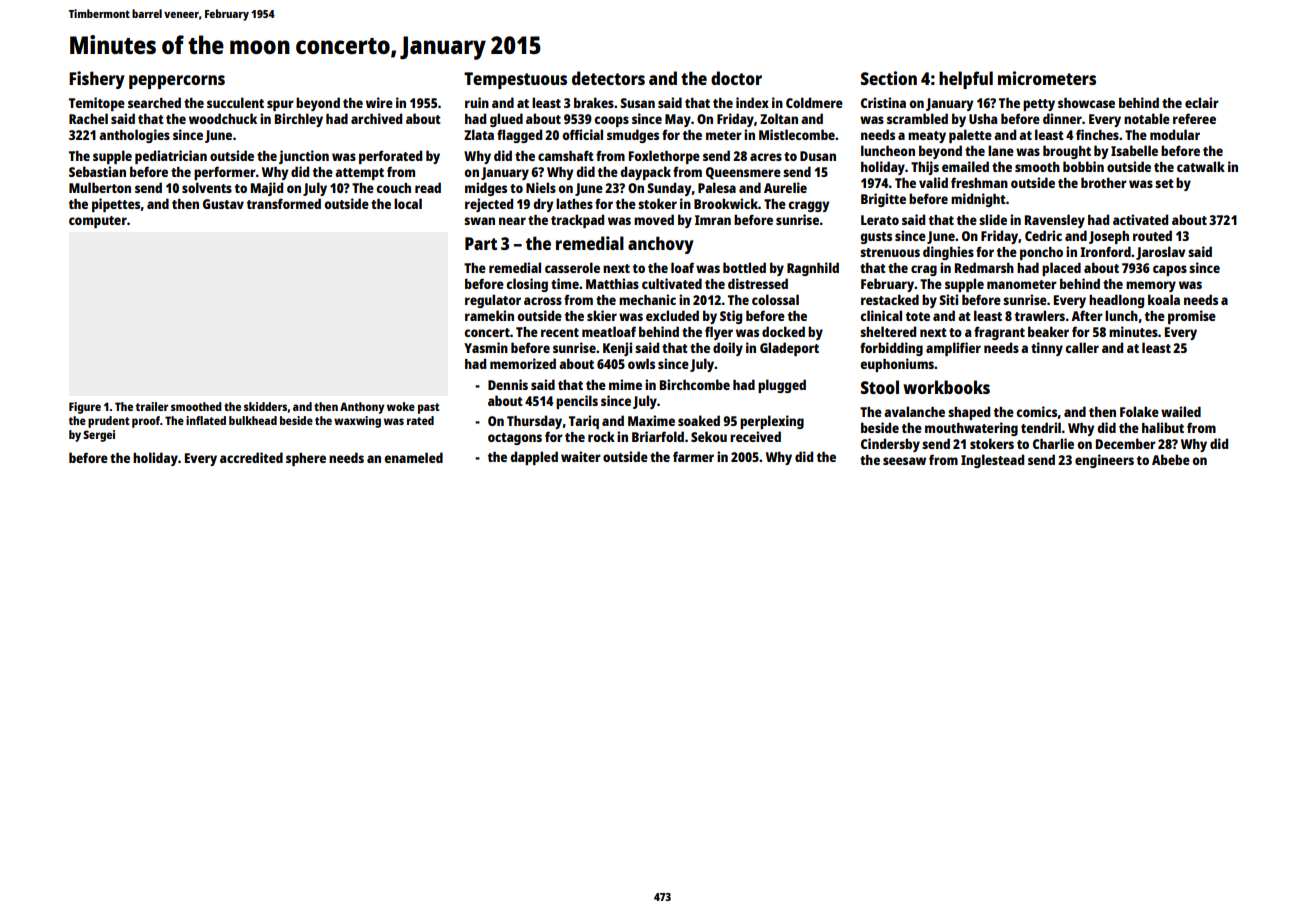 The image size is (1308, 924). Describe the element at coordinates (1104, 461) in the screenshot. I see `engineers` at that location.
